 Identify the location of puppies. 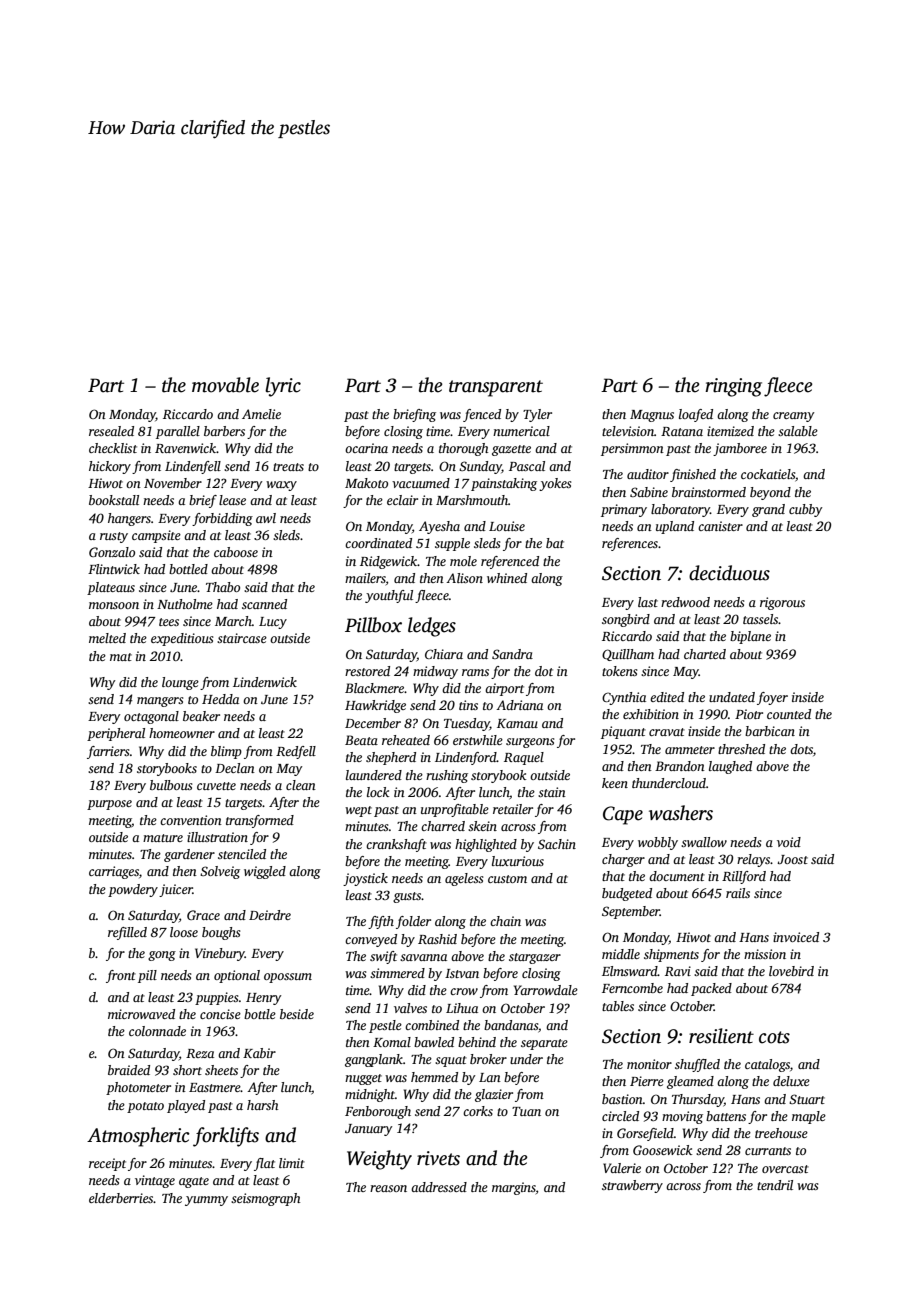
(216, 998).
